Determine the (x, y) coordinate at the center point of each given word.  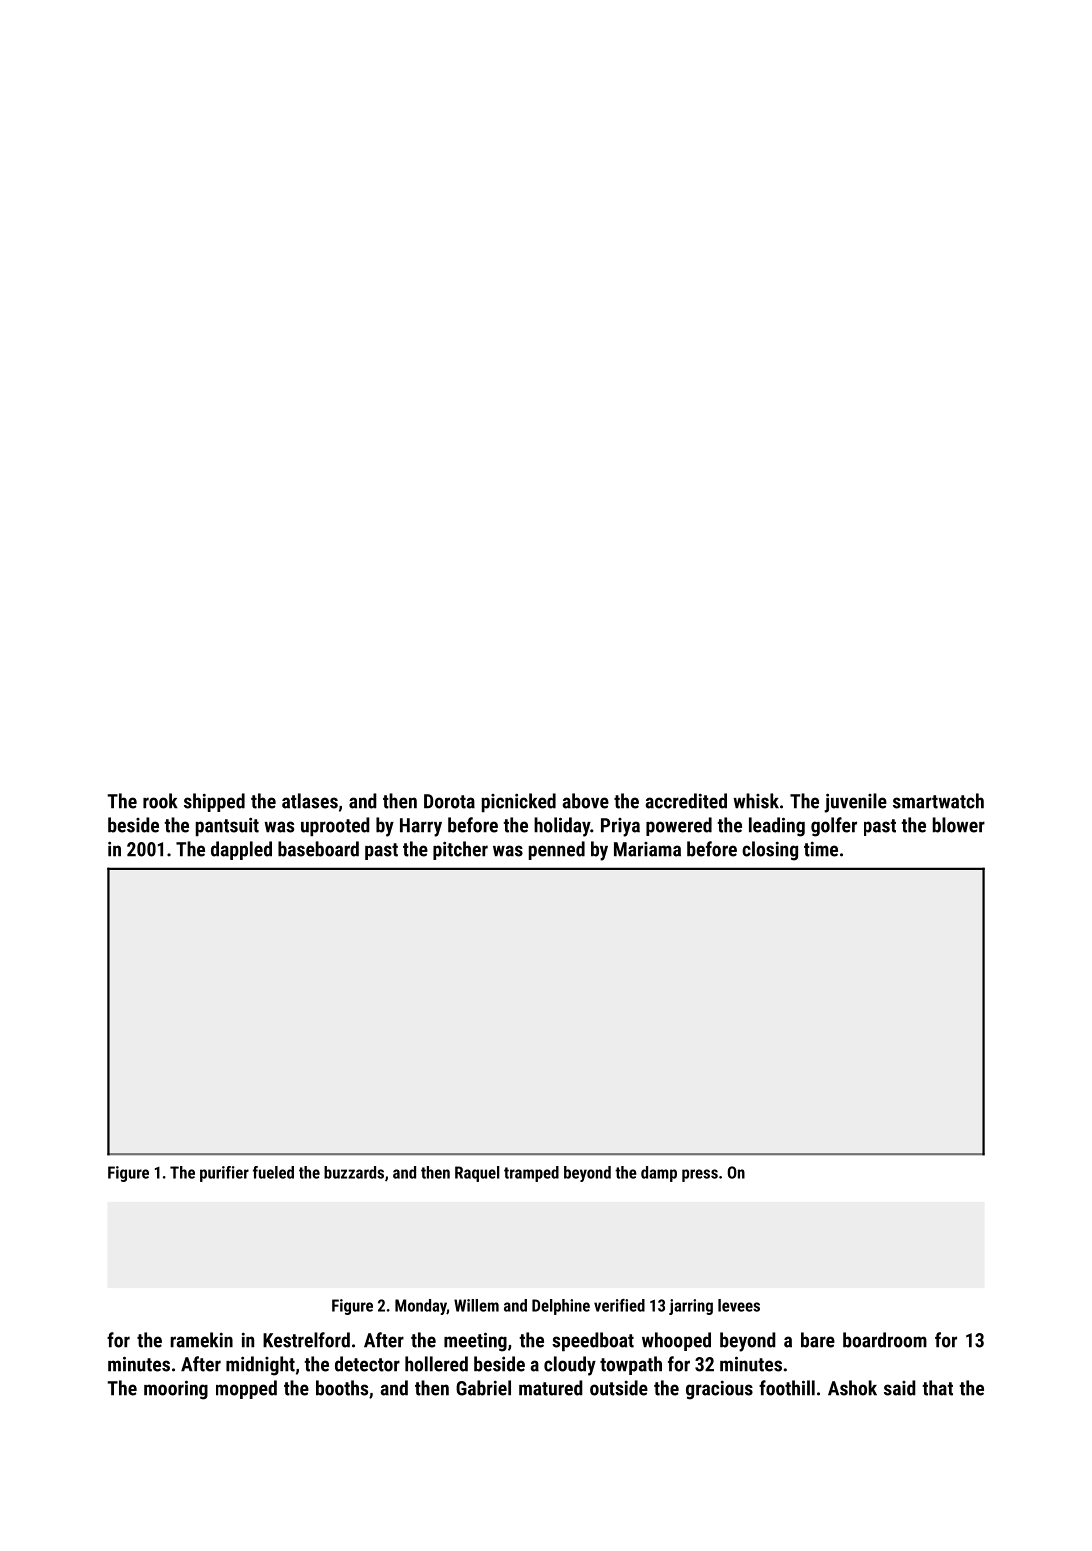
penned (557, 850)
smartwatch (938, 801)
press (700, 1175)
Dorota (449, 801)
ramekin (201, 1340)
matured (551, 1388)
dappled (241, 850)
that (937, 1388)
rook (160, 801)
